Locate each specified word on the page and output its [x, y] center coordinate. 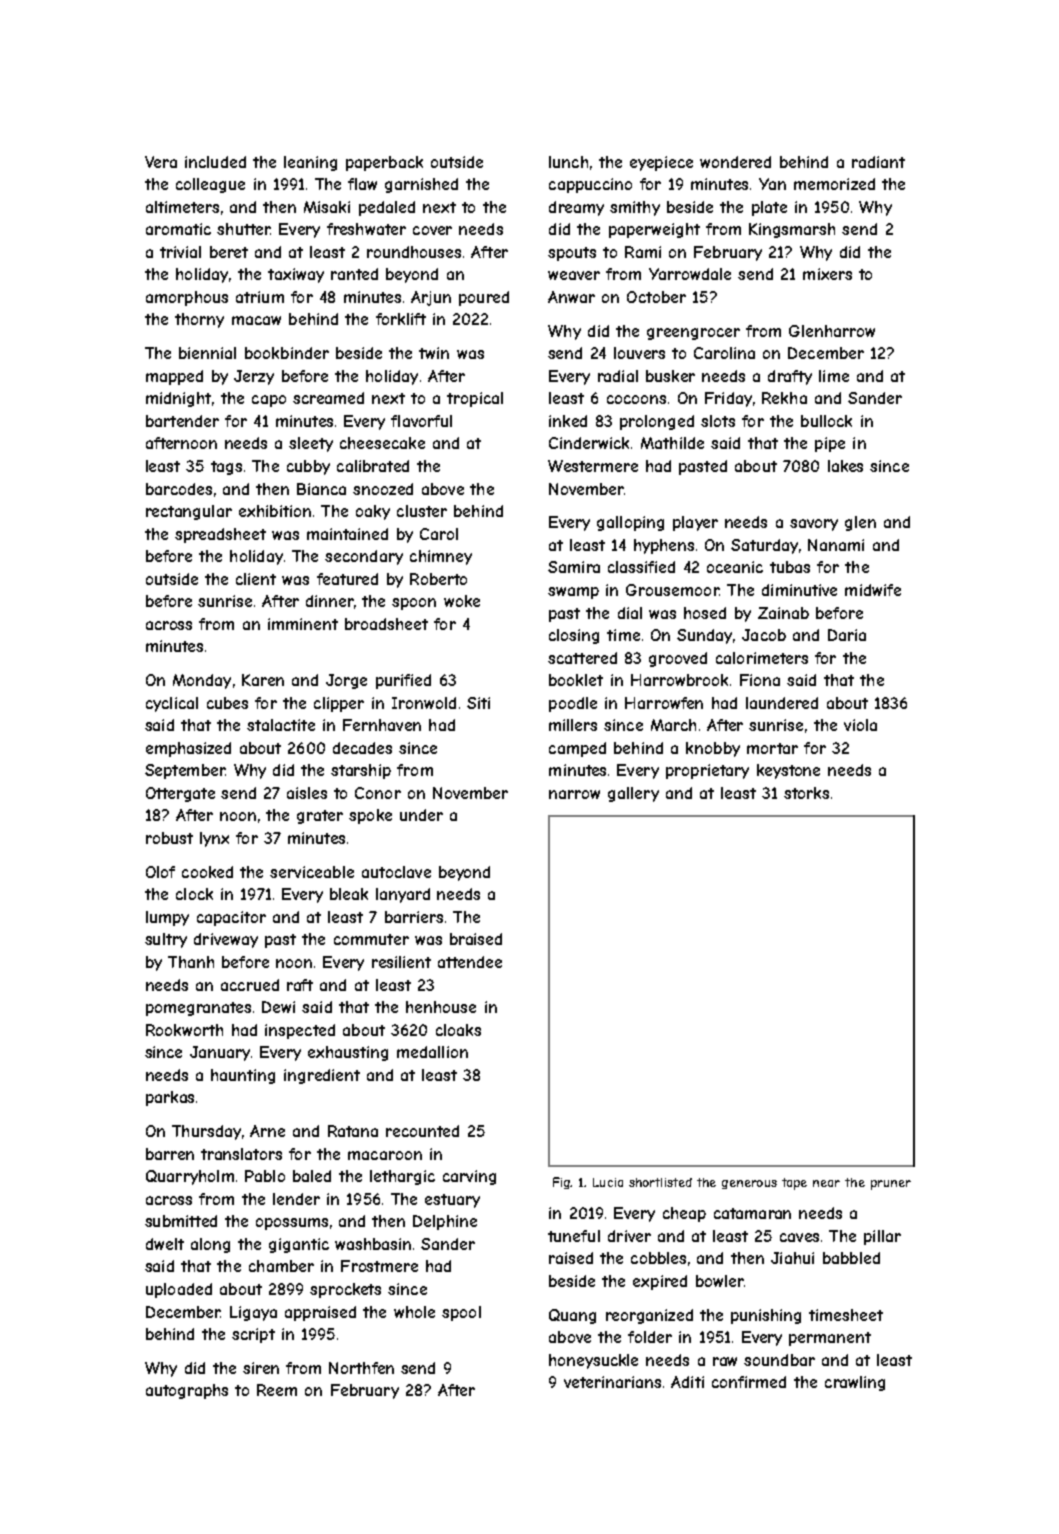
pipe [830, 444]
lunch [568, 162]
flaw [362, 184]
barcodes [179, 489]
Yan [772, 184]
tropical [475, 399]
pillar [882, 1237]
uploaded [179, 1290]
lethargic [402, 1177]
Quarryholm [190, 1177]
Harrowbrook [679, 680]
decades [362, 748]
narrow [574, 794]
